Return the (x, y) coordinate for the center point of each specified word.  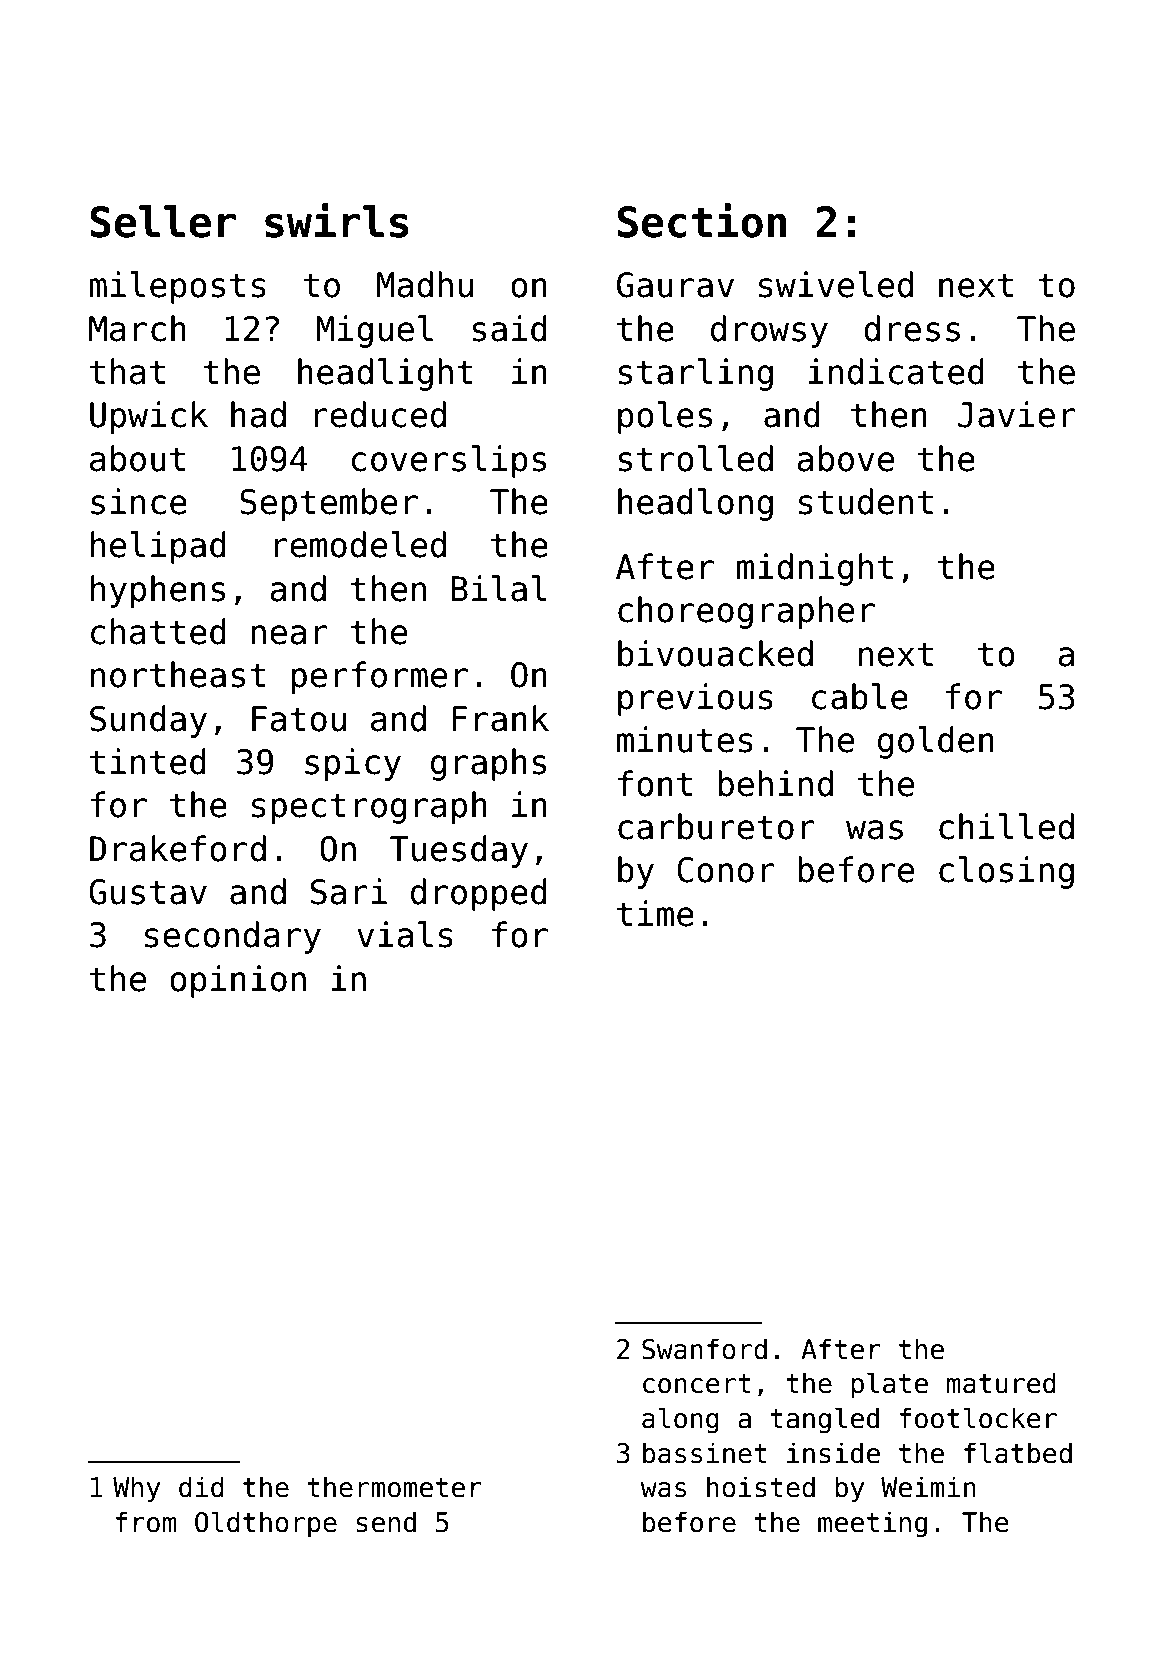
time (655, 913)
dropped (479, 894)
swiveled (836, 284)
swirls (337, 220)
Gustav (148, 892)
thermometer (394, 1487)
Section (702, 220)
